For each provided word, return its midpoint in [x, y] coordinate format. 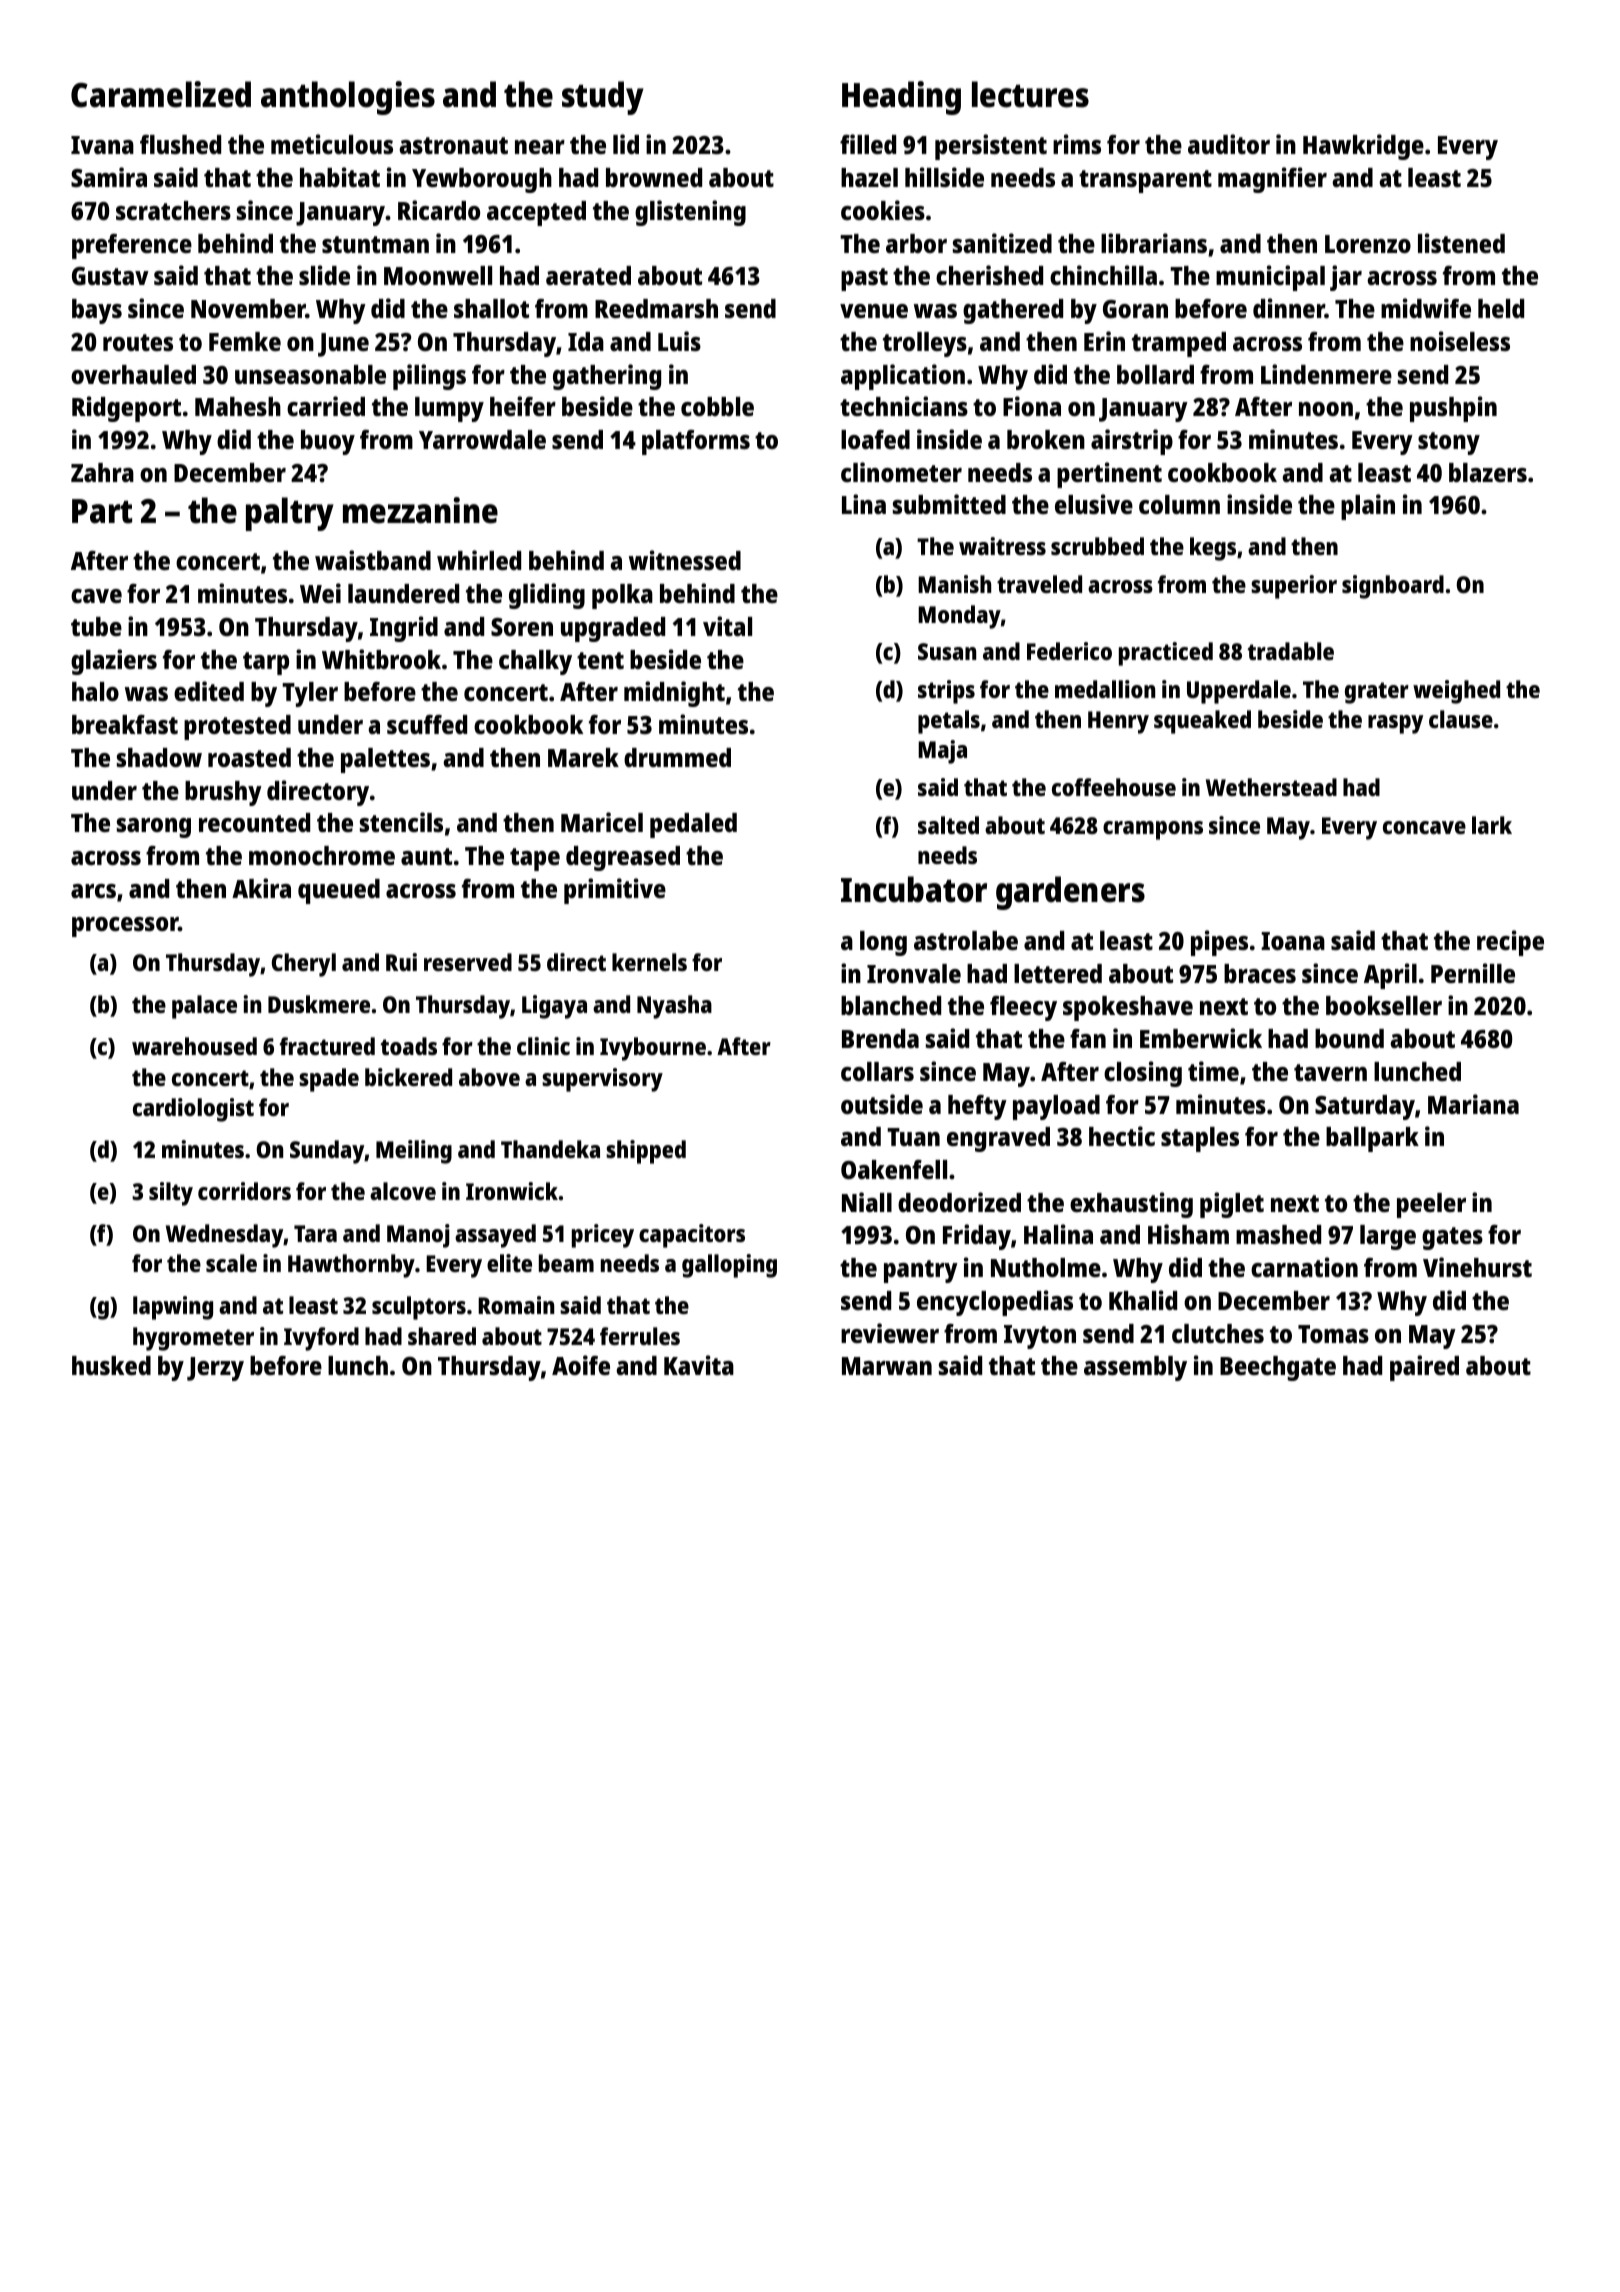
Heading [901, 98]
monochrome [322, 855]
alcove [403, 1191]
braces [1260, 973]
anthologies [348, 98]
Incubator [914, 889]
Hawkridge [1363, 147]
